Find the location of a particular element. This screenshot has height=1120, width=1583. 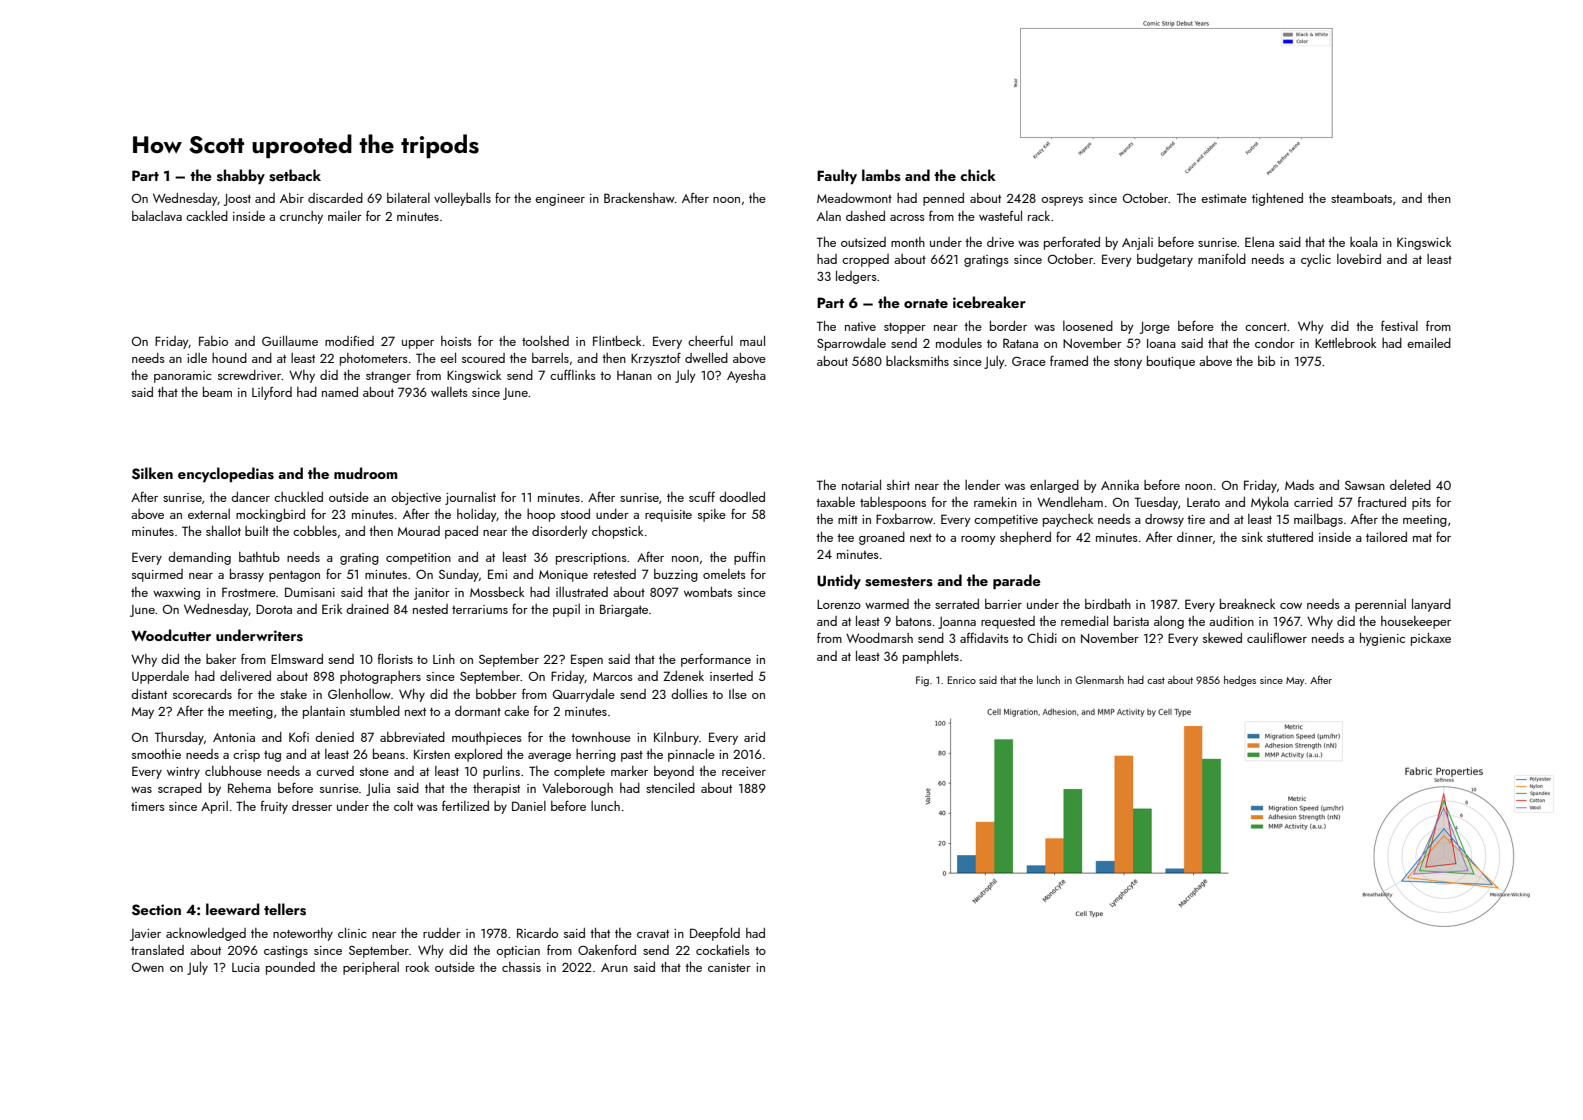

fruity is located at coordinates (274, 807).
